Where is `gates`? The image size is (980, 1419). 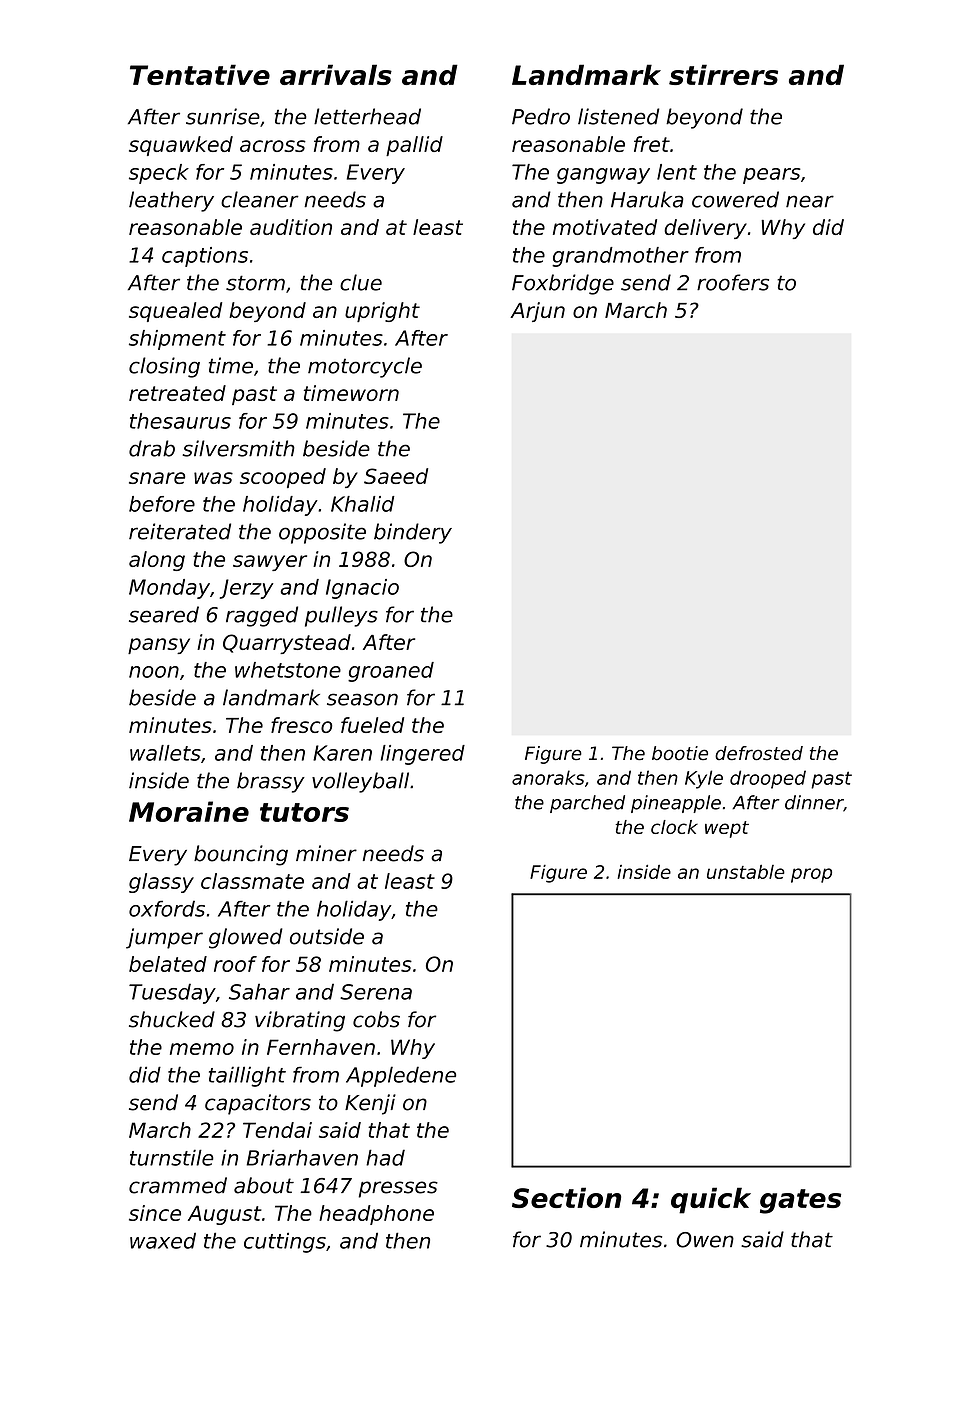 gates is located at coordinates (800, 1201).
